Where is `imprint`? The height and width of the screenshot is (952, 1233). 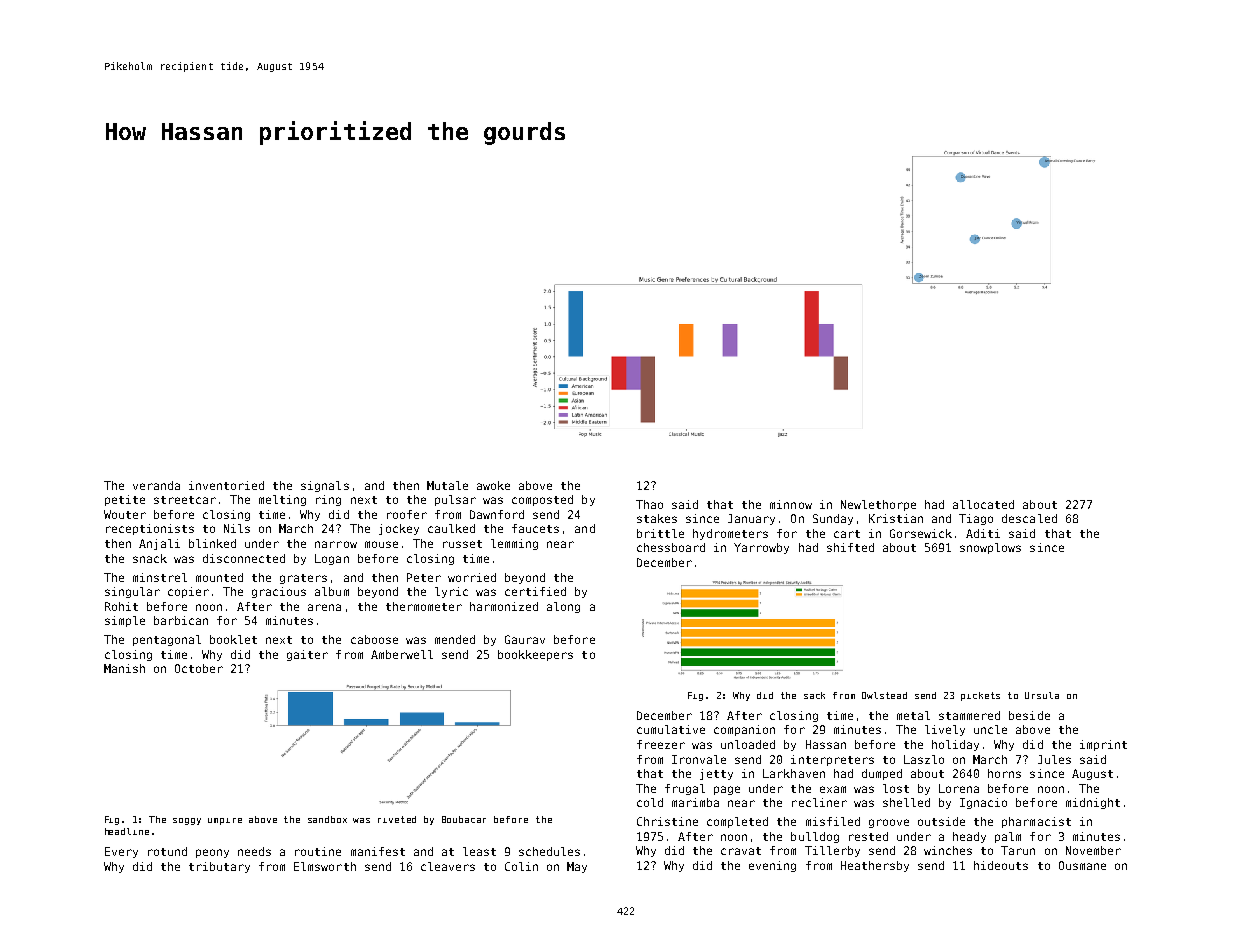
imprint is located at coordinates (1103, 745).
